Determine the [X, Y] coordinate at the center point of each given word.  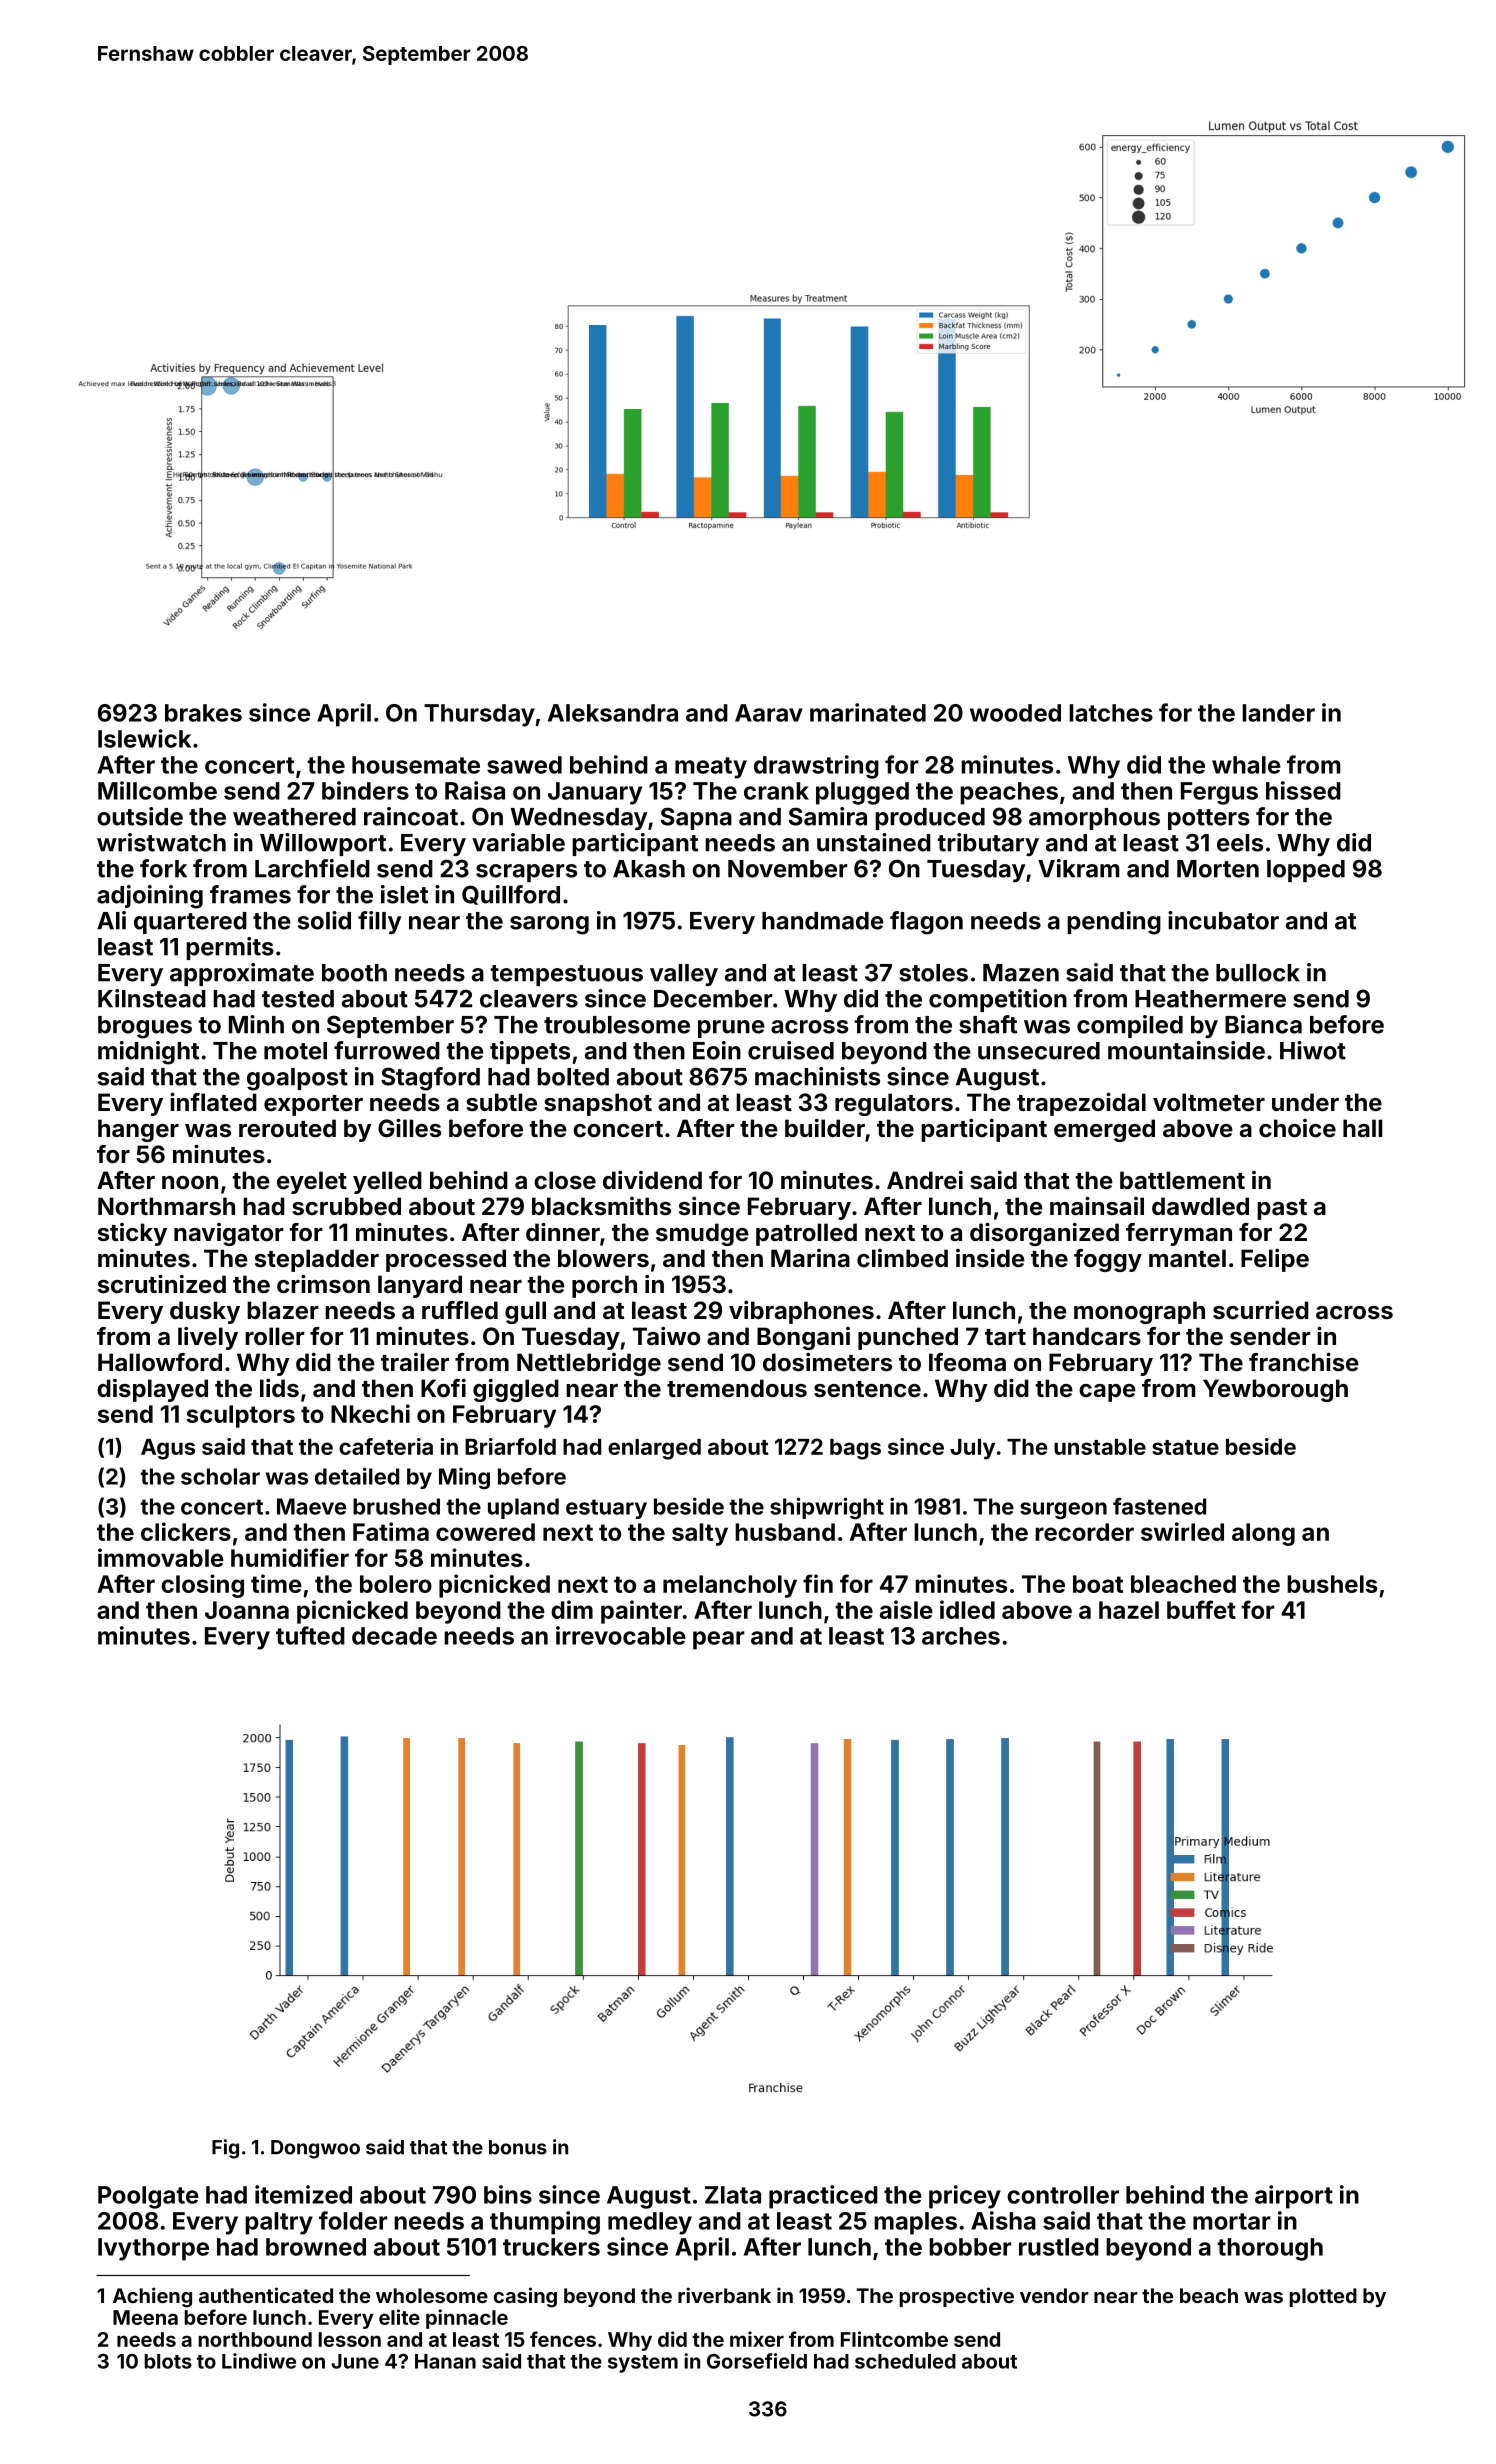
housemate [416, 765]
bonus [518, 2147]
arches [961, 1636]
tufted [310, 1635]
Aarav [769, 713]
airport [1294, 2197]
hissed [1303, 790]
